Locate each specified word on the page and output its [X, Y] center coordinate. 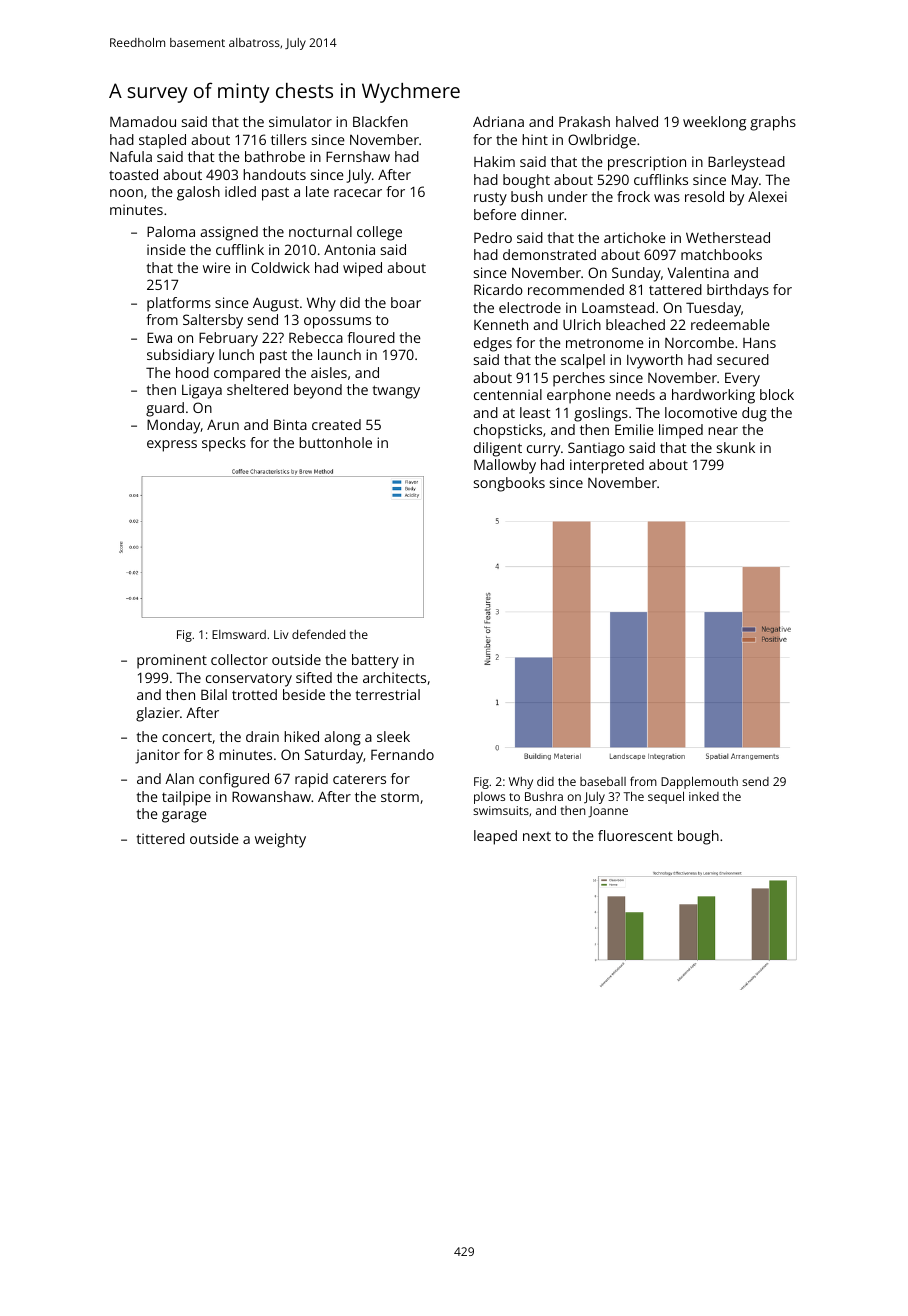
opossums [337, 323]
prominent [172, 661]
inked [704, 796]
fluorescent [635, 835]
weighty [280, 840]
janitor [157, 756]
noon [126, 193]
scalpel [583, 361]
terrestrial [388, 694]
